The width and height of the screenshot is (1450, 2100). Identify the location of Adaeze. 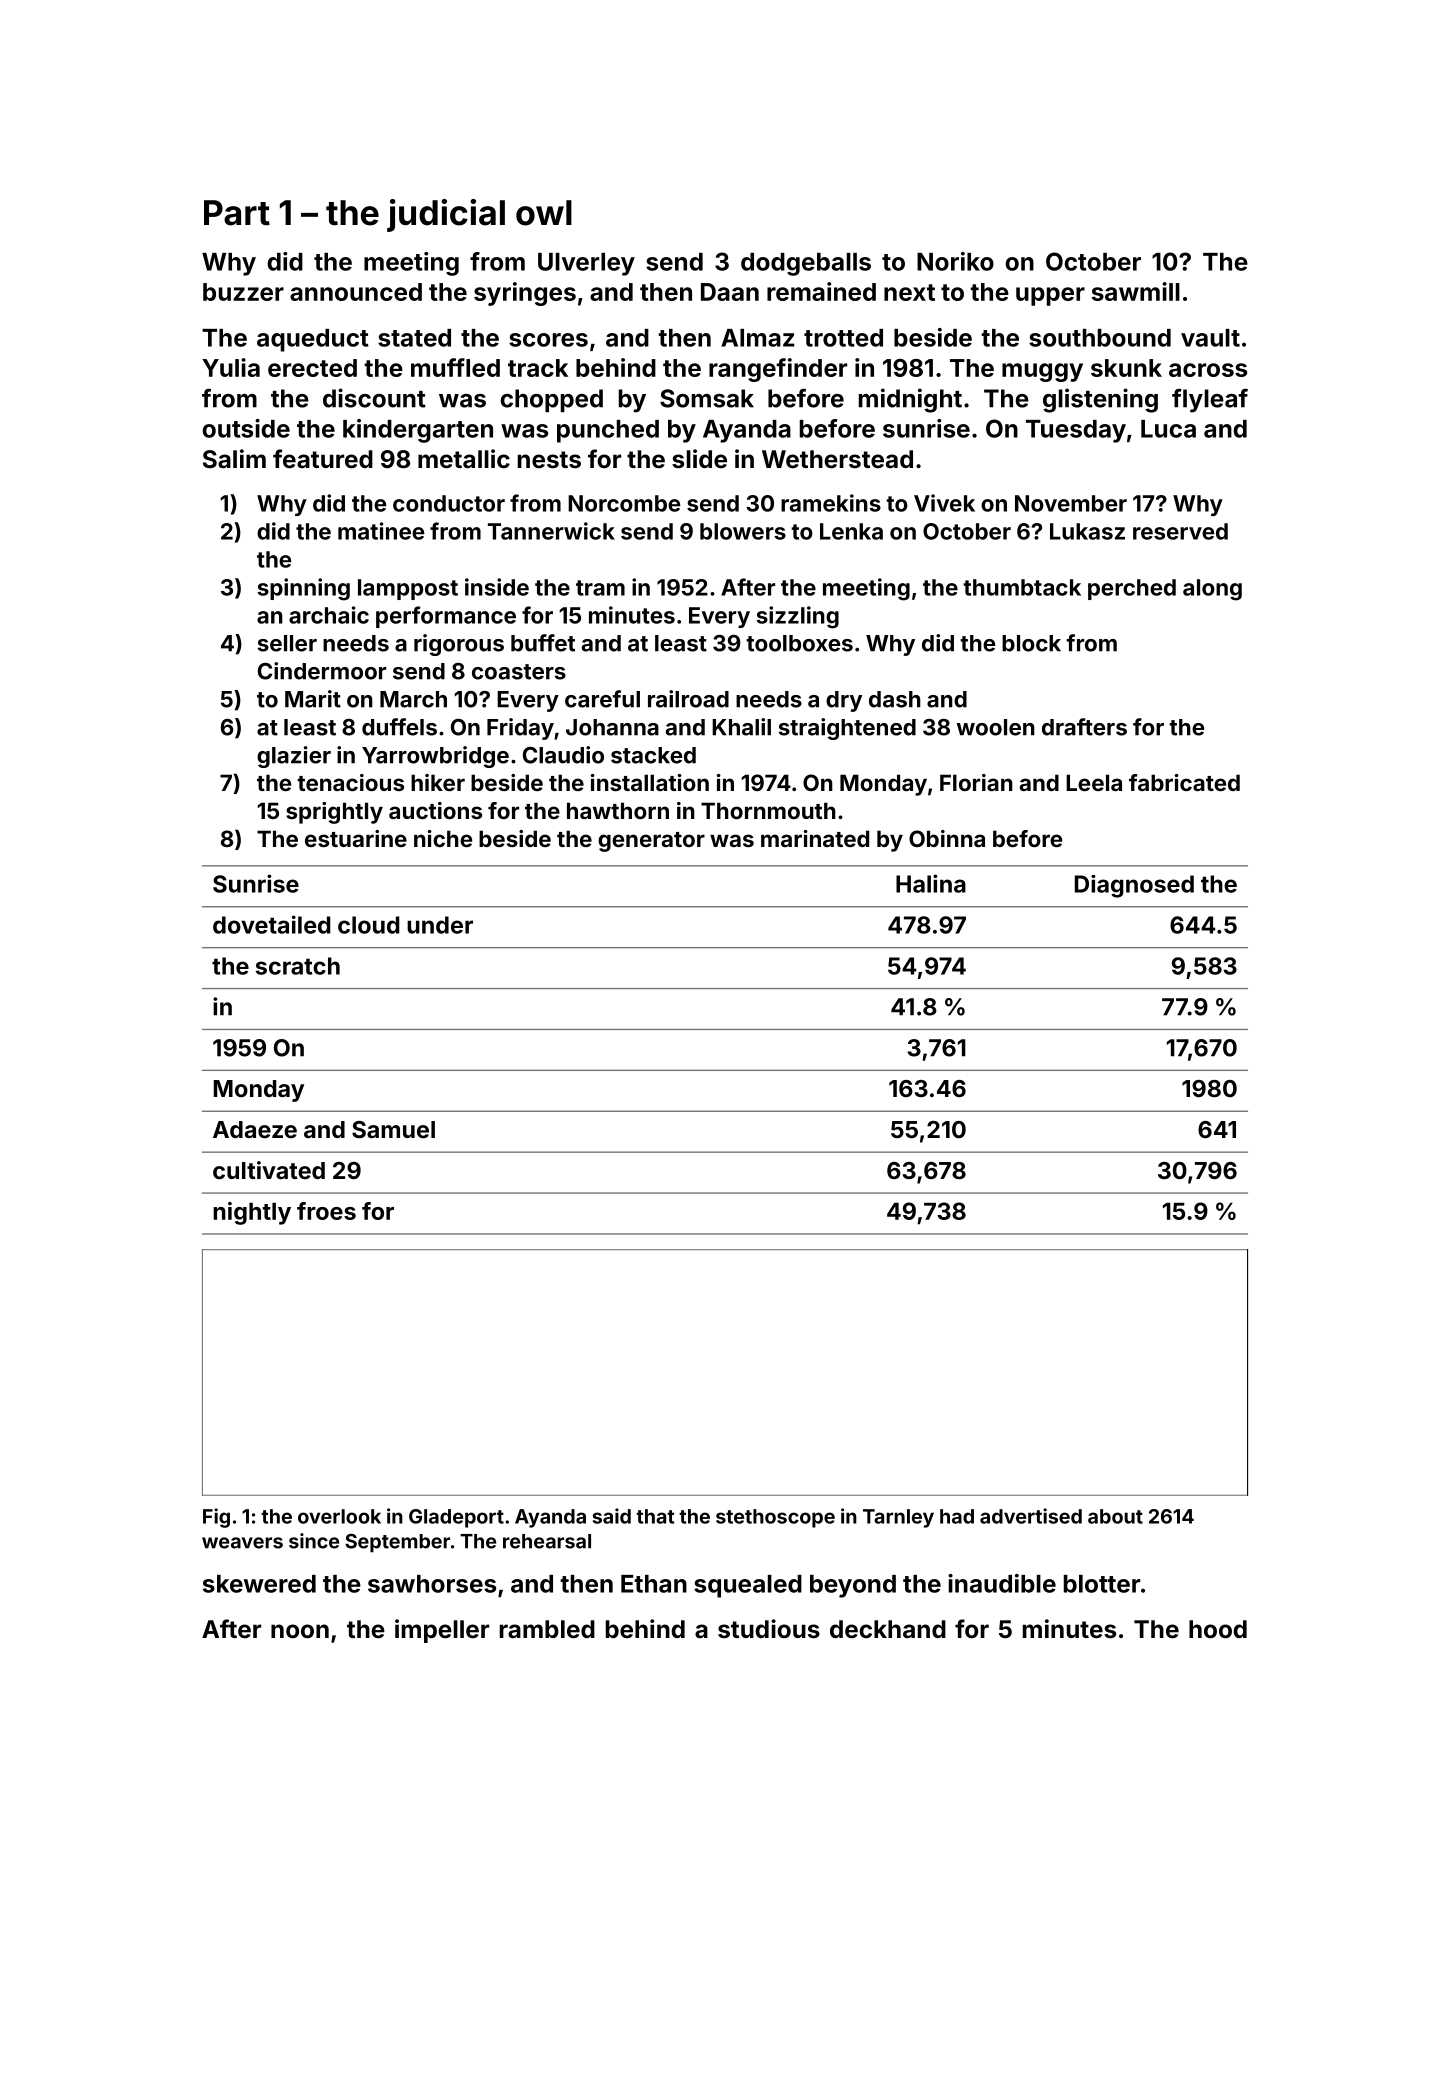
(255, 1129).
